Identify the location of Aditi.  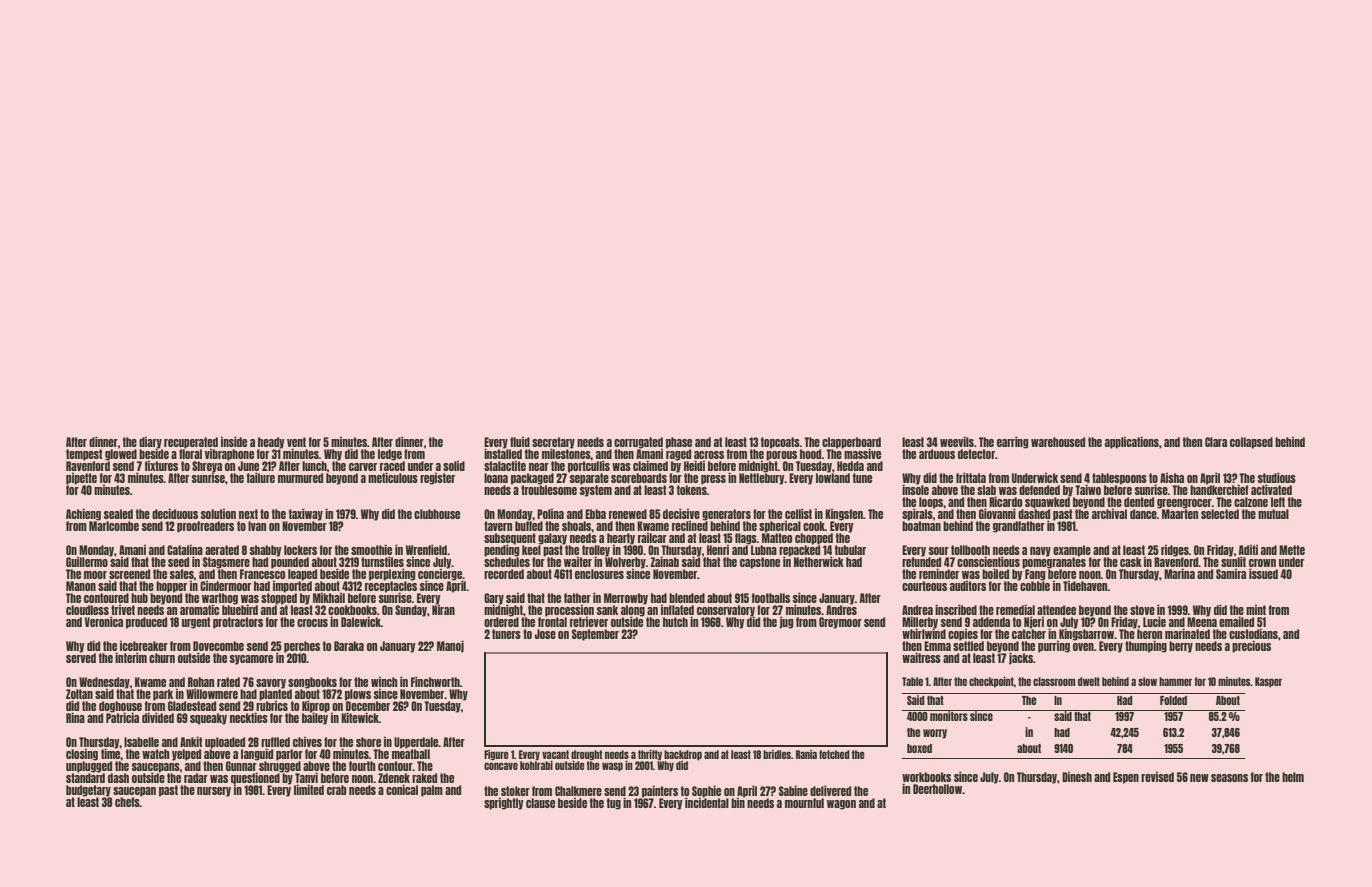
(1248, 550).
